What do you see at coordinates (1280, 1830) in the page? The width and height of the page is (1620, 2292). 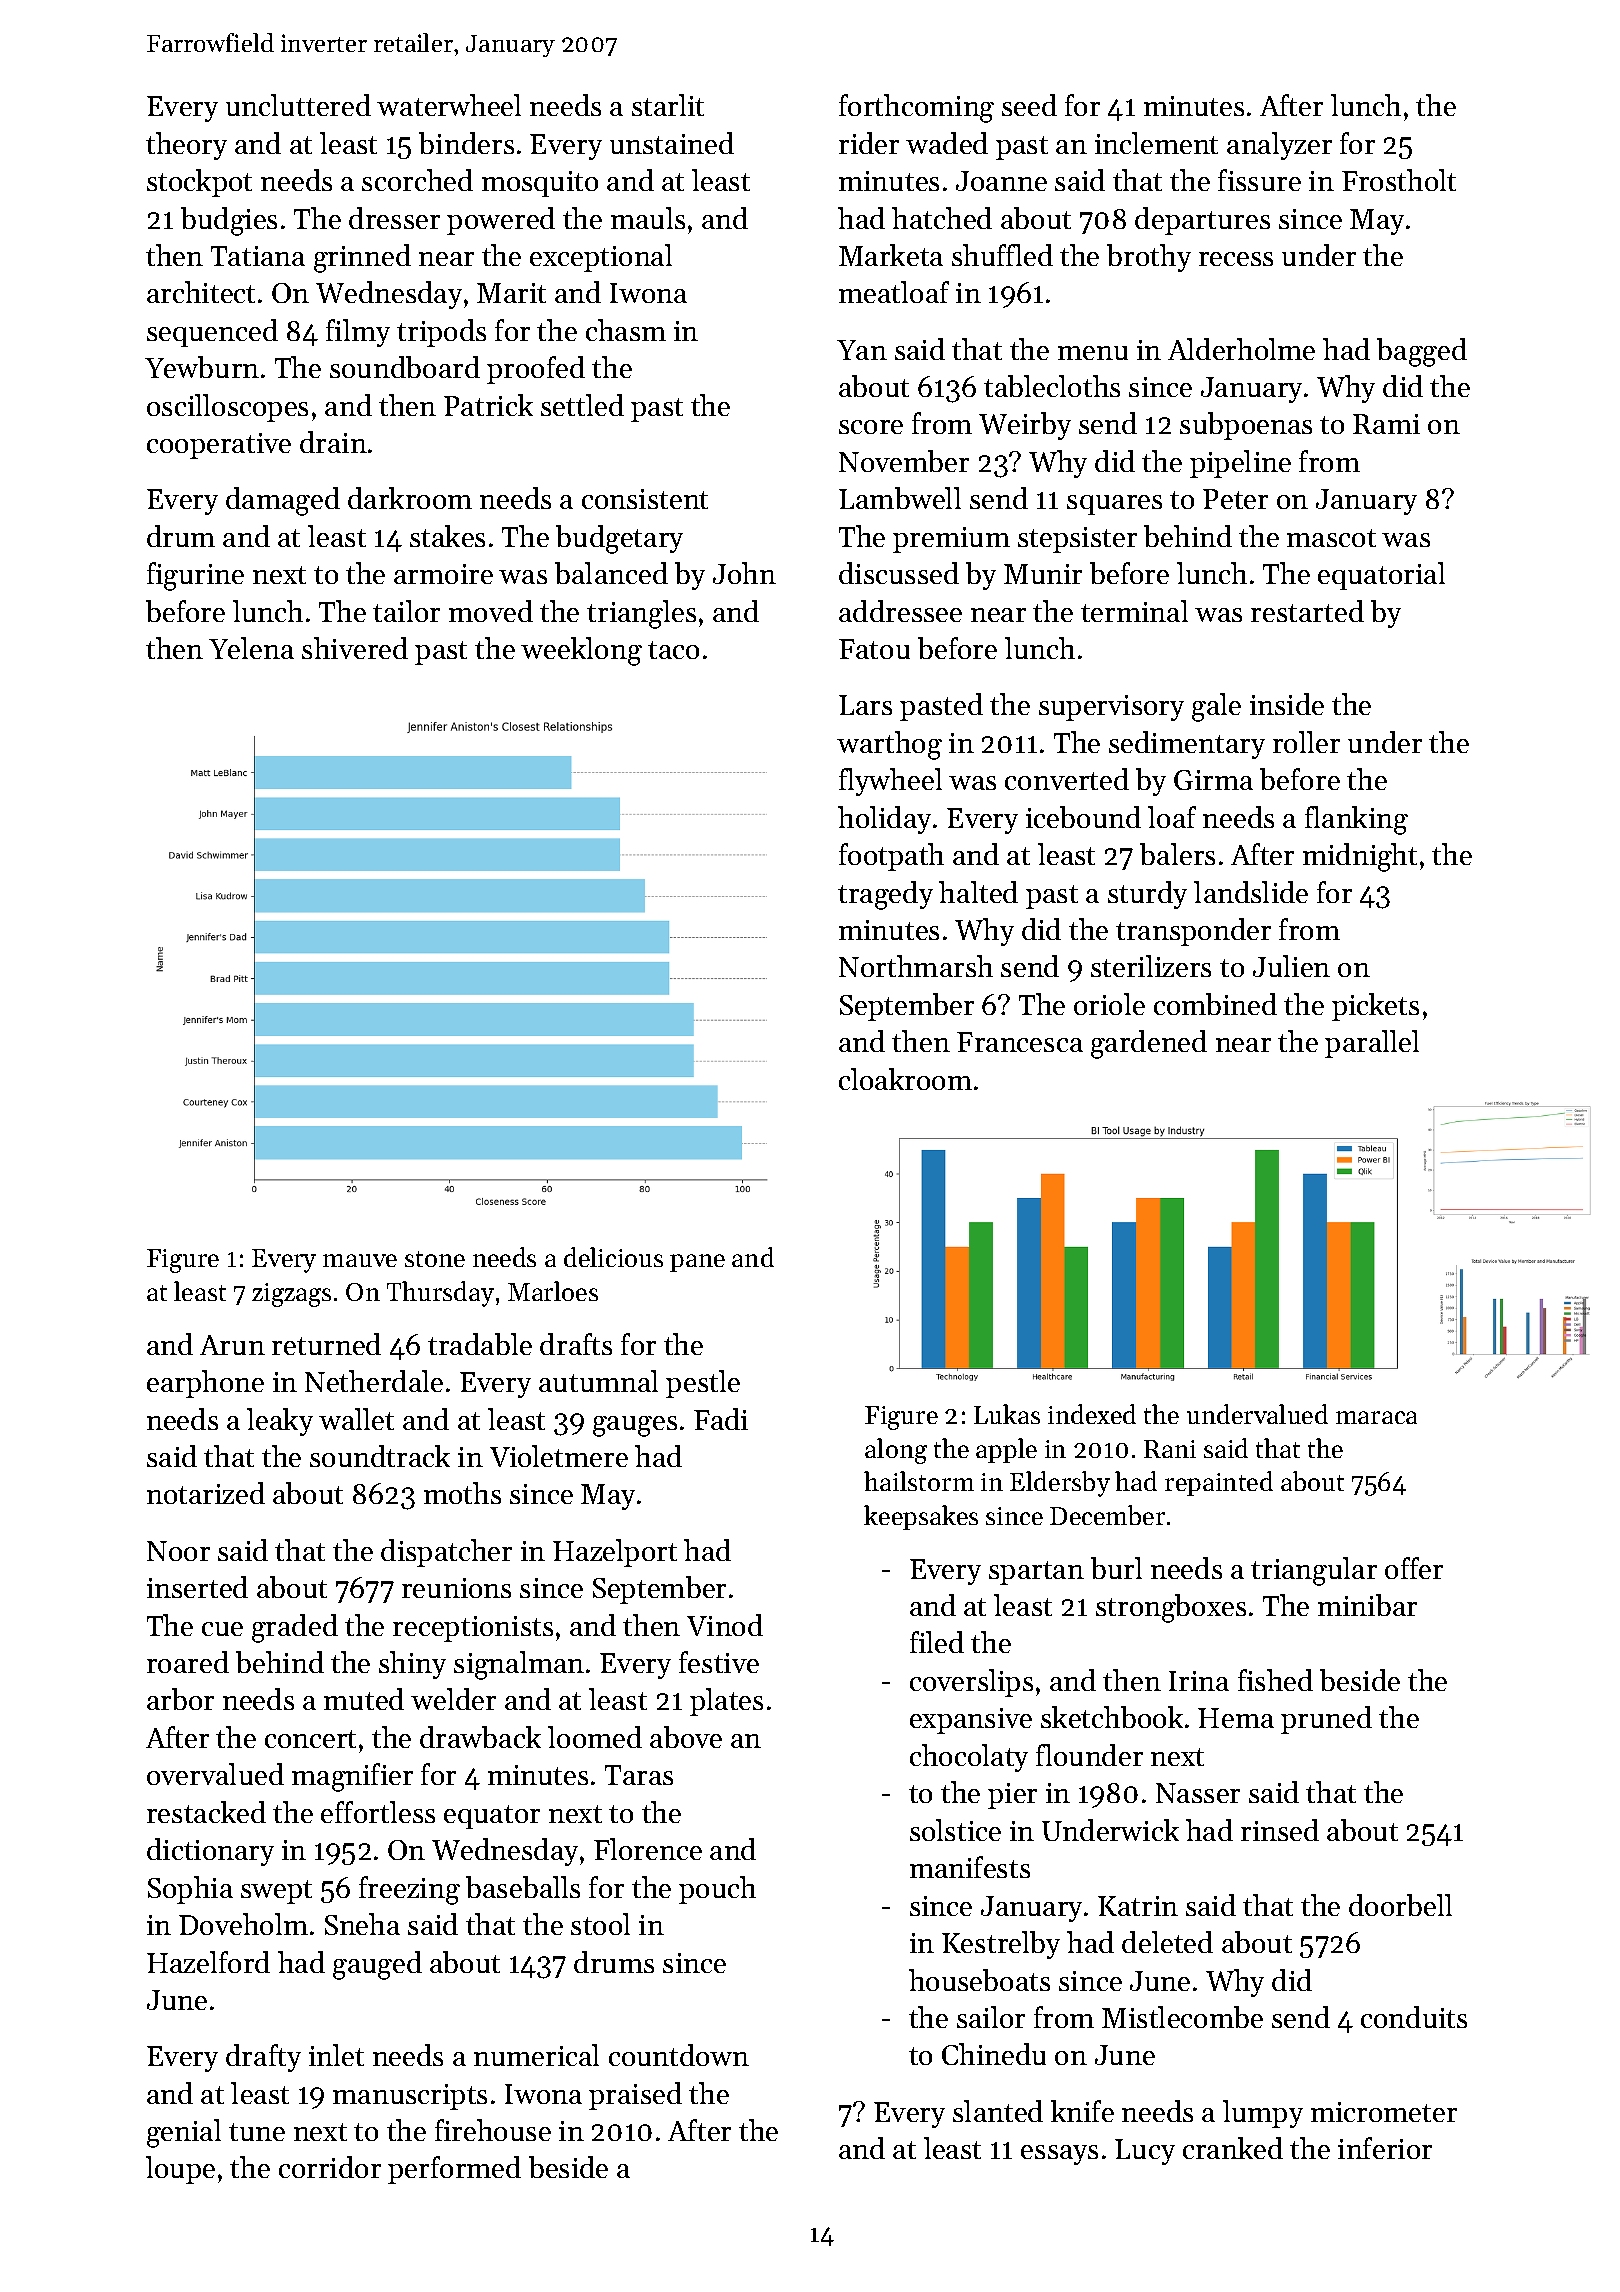 I see `rinsed` at bounding box center [1280, 1830].
